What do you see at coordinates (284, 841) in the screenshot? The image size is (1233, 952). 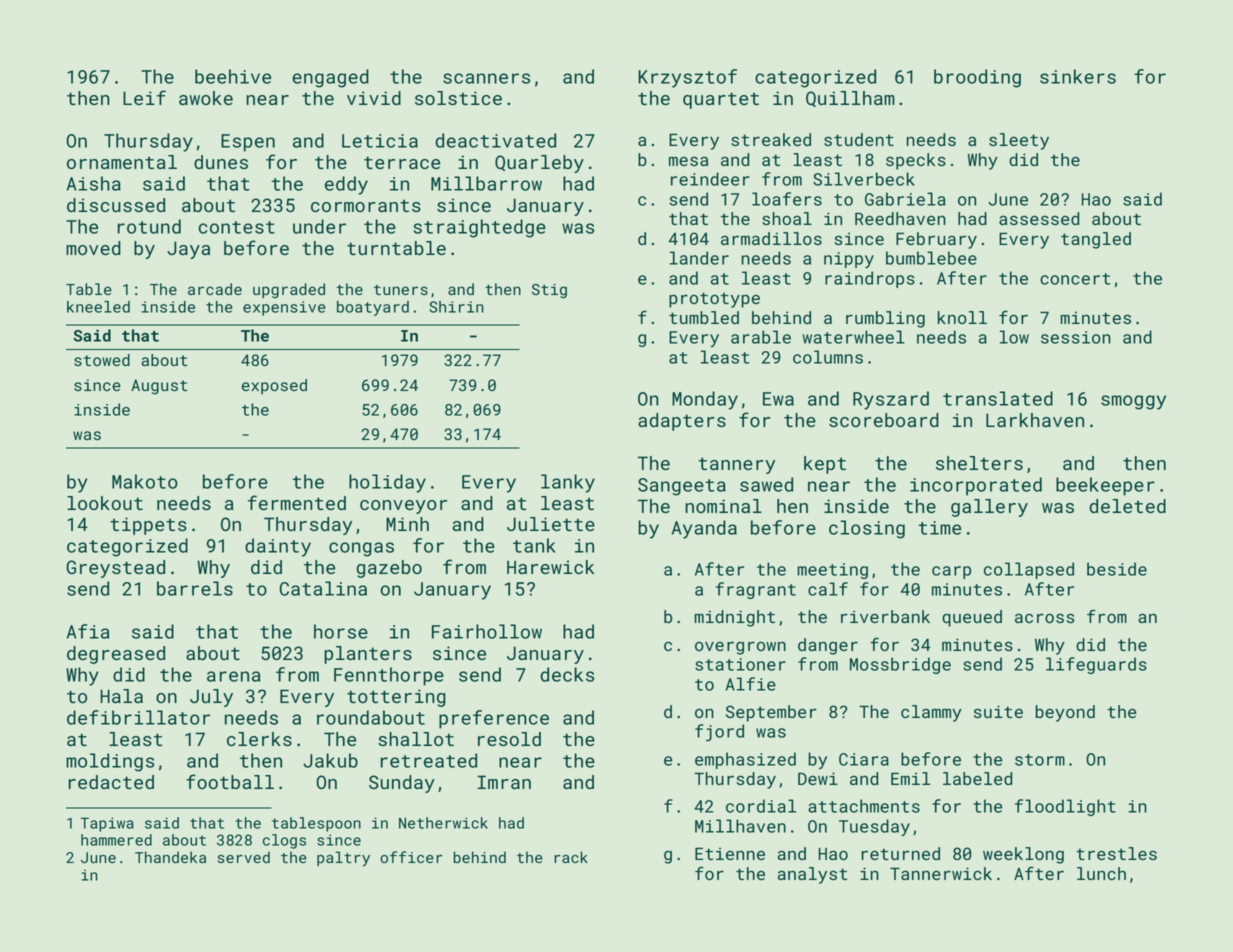 I see `clogs` at bounding box center [284, 841].
